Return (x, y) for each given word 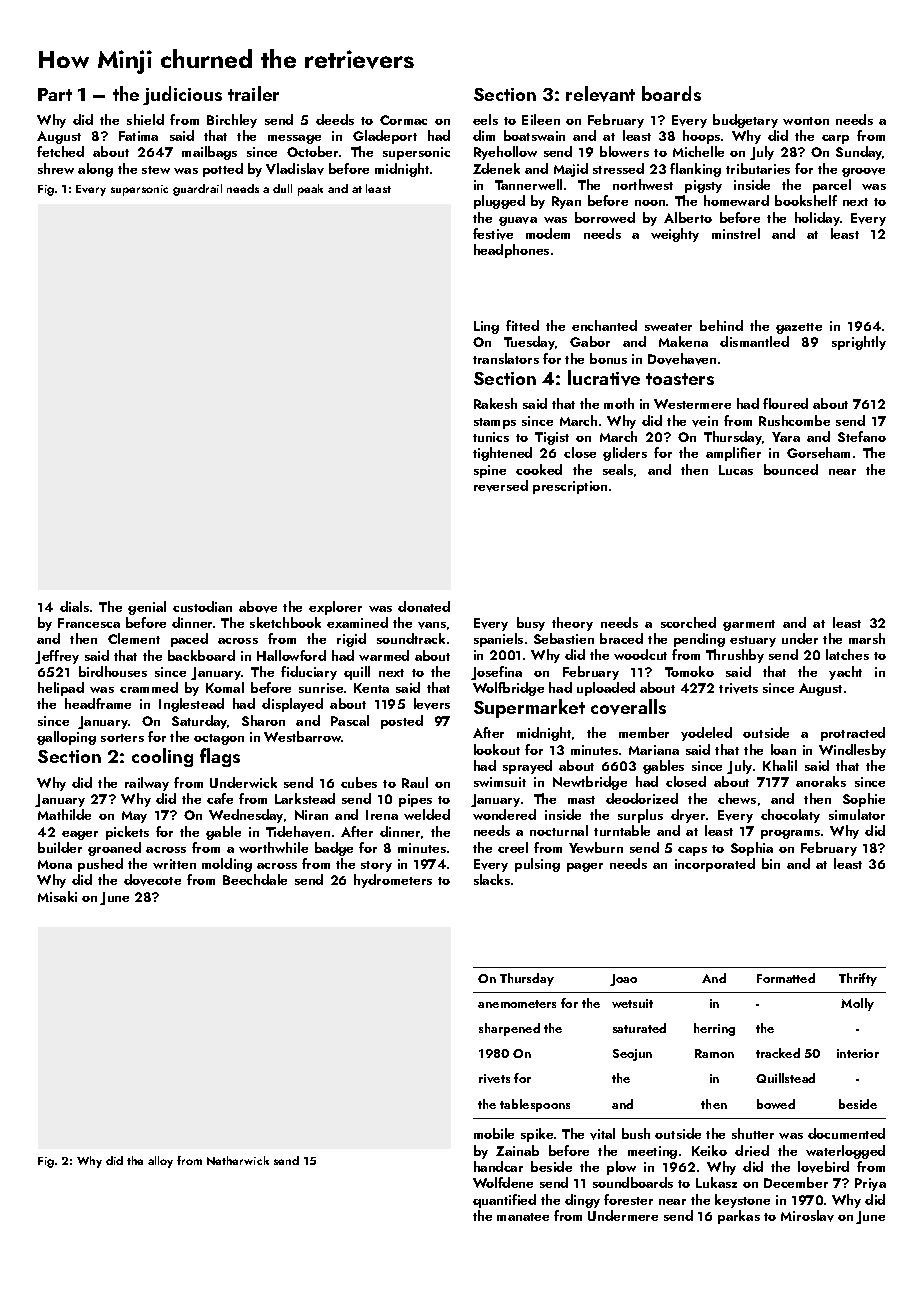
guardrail (197, 190)
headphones (511, 251)
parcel (832, 186)
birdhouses (113, 671)
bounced (791, 469)
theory (572, 624)
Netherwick (238, 1160)
